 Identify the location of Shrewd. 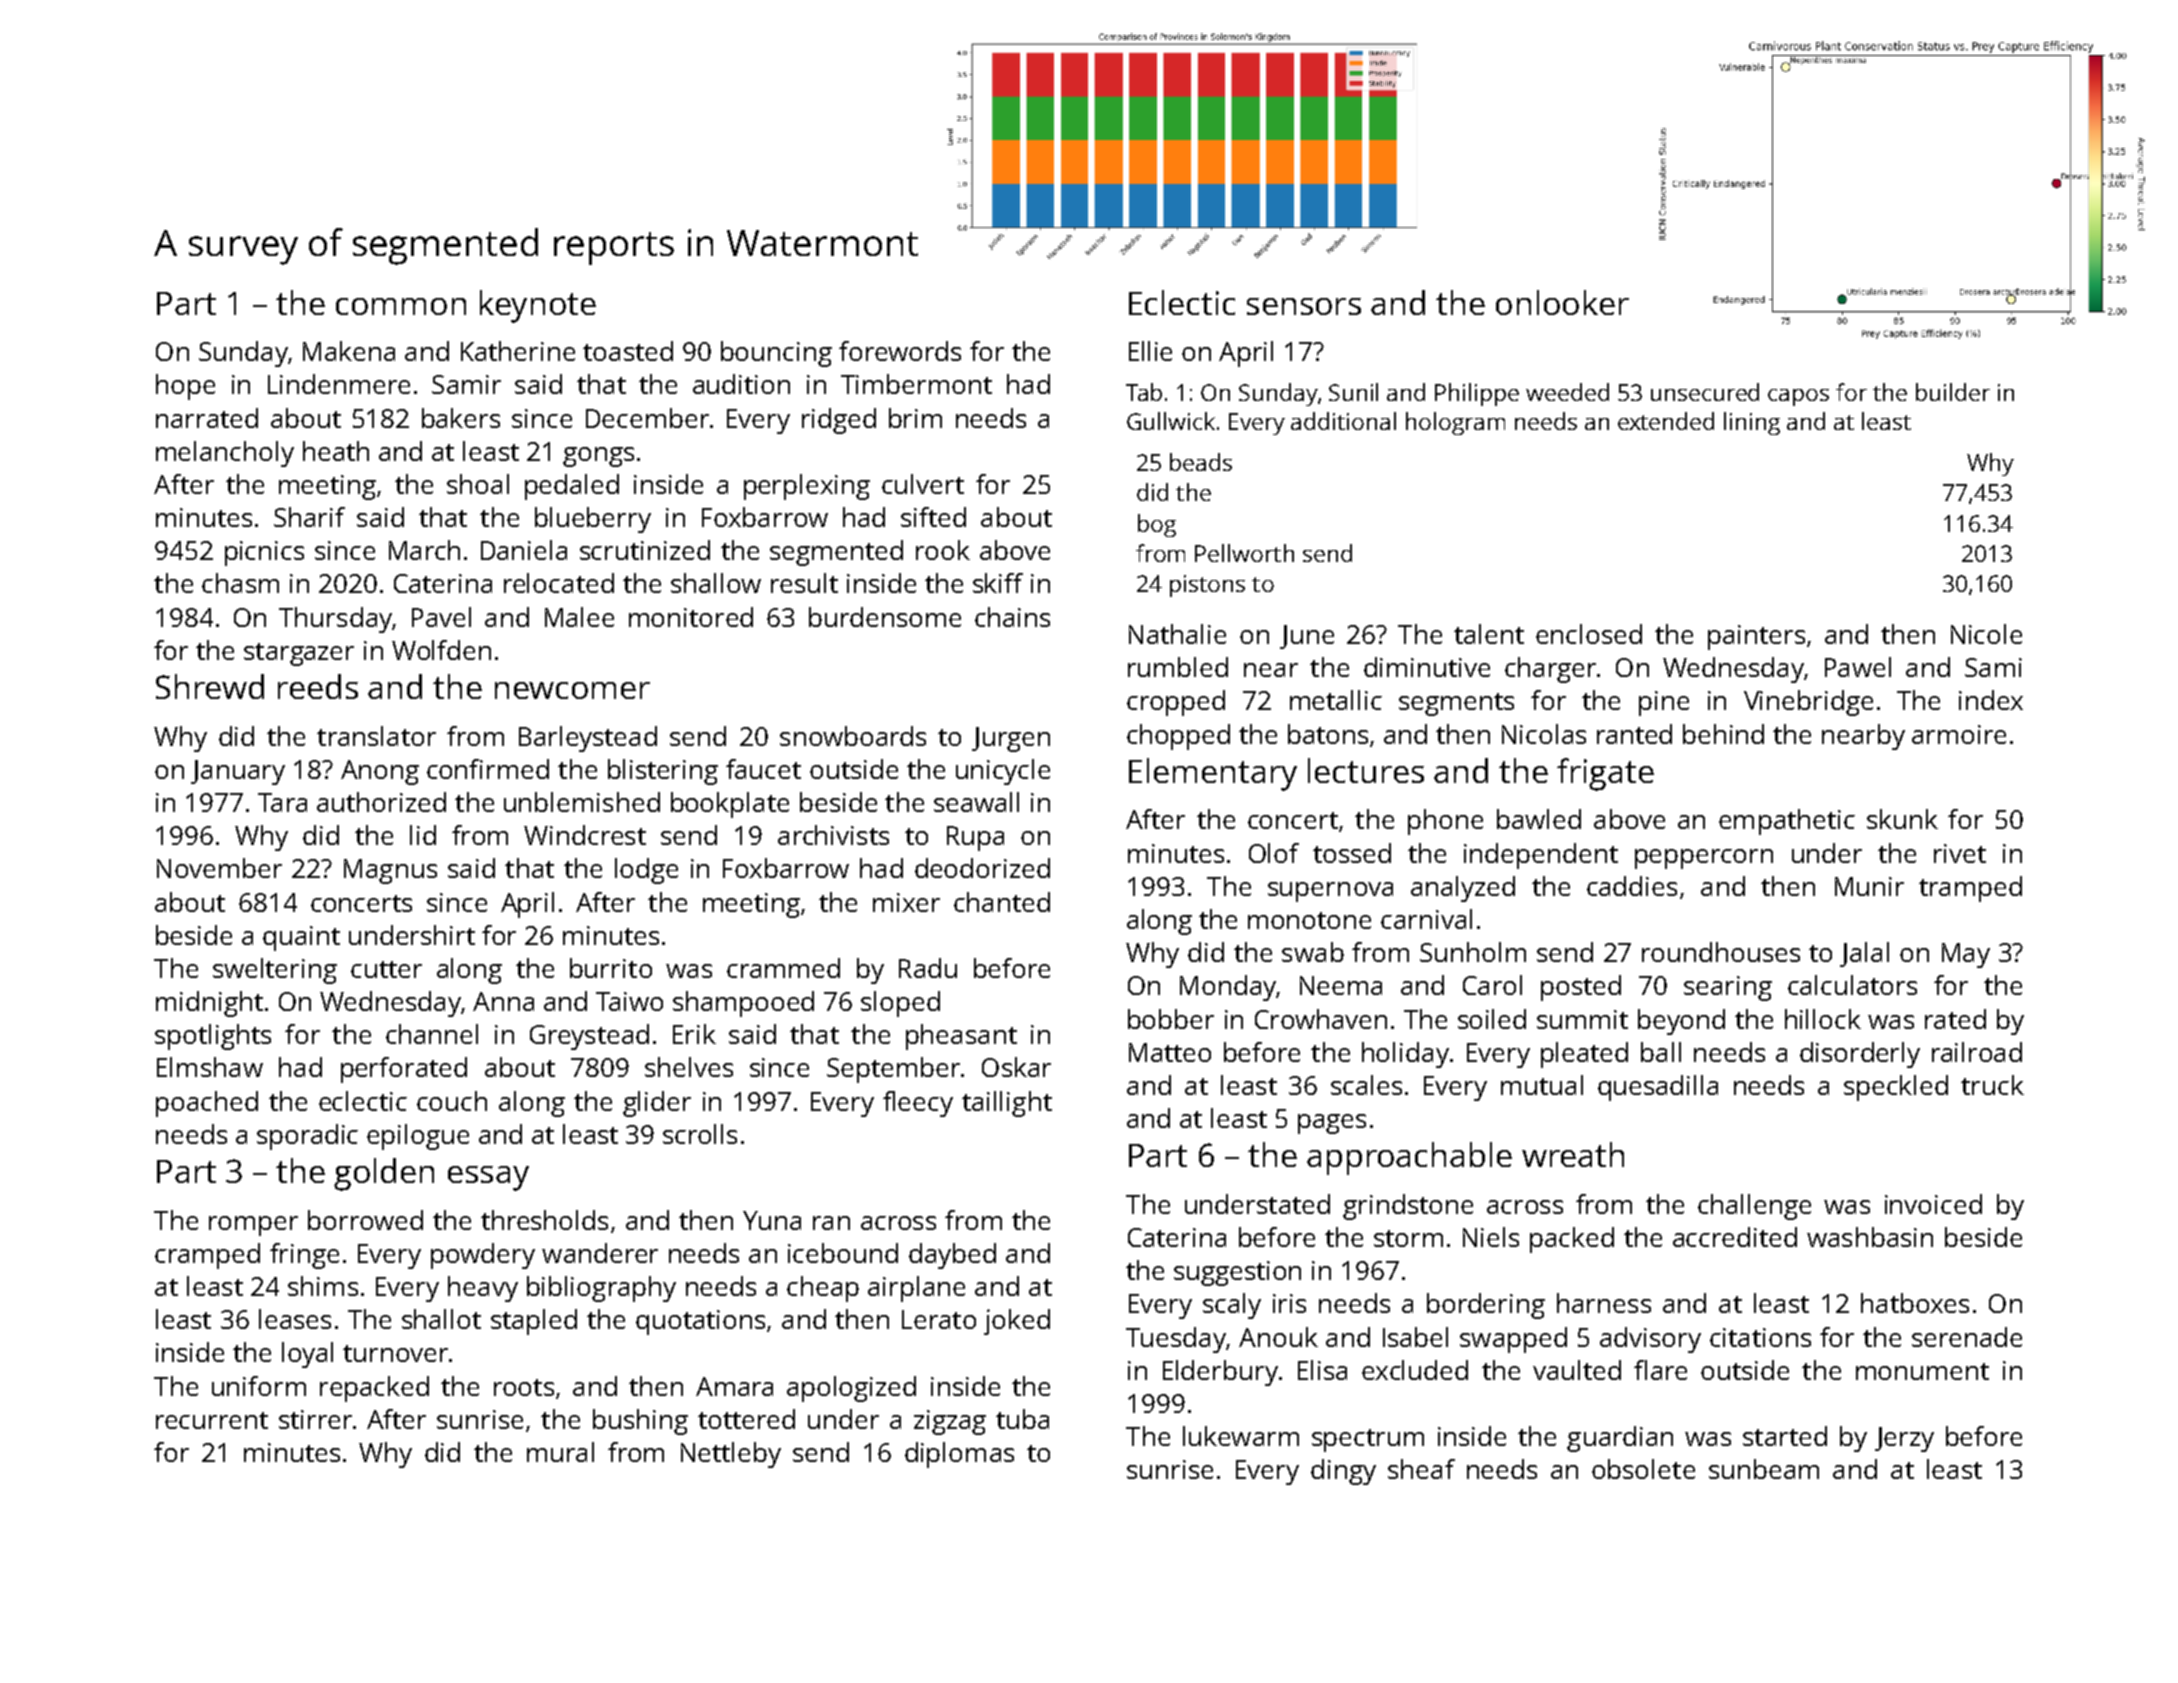
(210, 686).
